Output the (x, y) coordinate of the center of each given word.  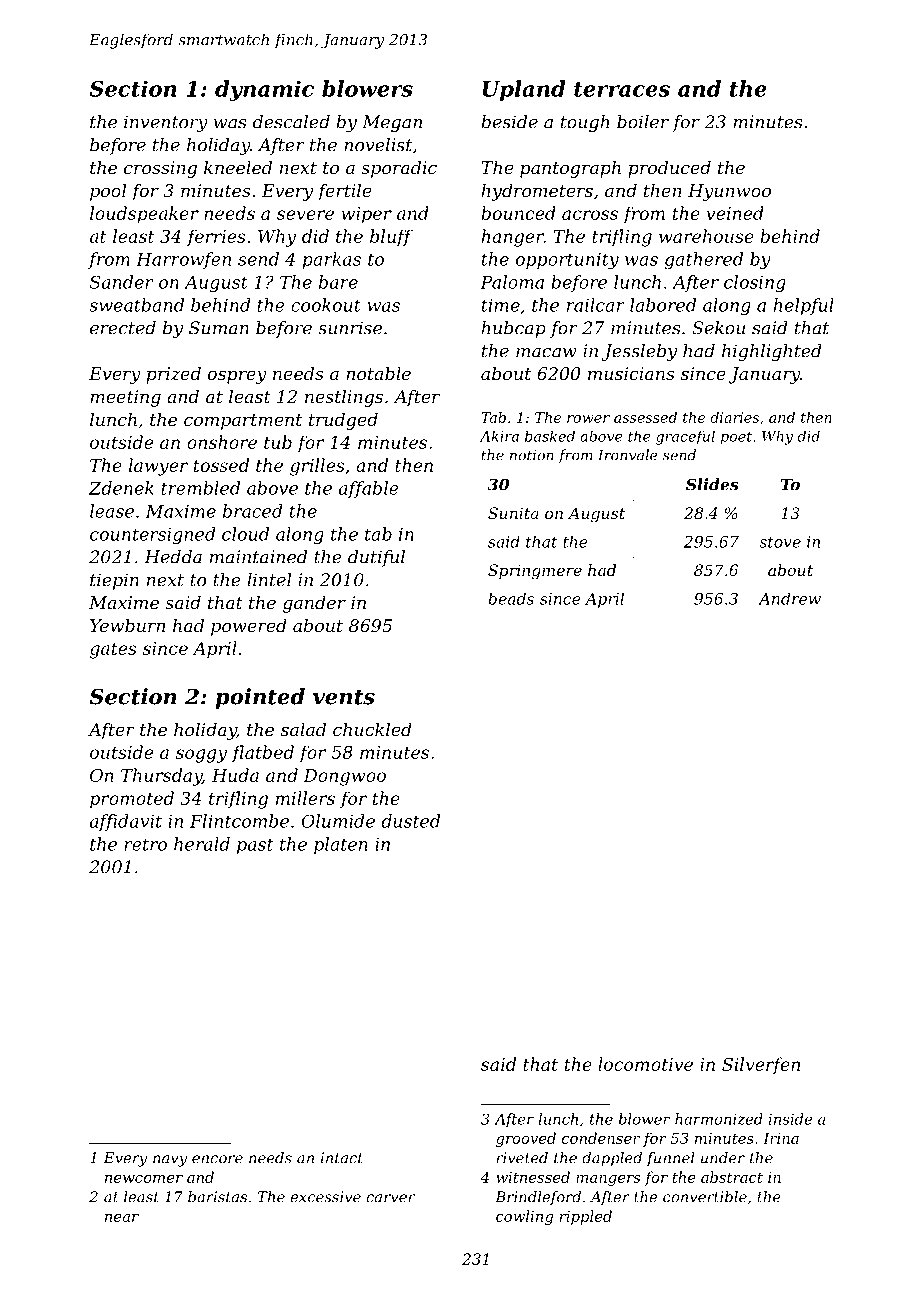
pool (108, 192)
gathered (703, 261)
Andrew (789, 598)
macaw (546, 353)
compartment (243, 422)
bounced (518, 213)
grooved (526, 1139)
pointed (260, 698)
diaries (734, 417)
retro (145, 844)
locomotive (645, 1064)
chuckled (372, 729)
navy (170, 1161)
